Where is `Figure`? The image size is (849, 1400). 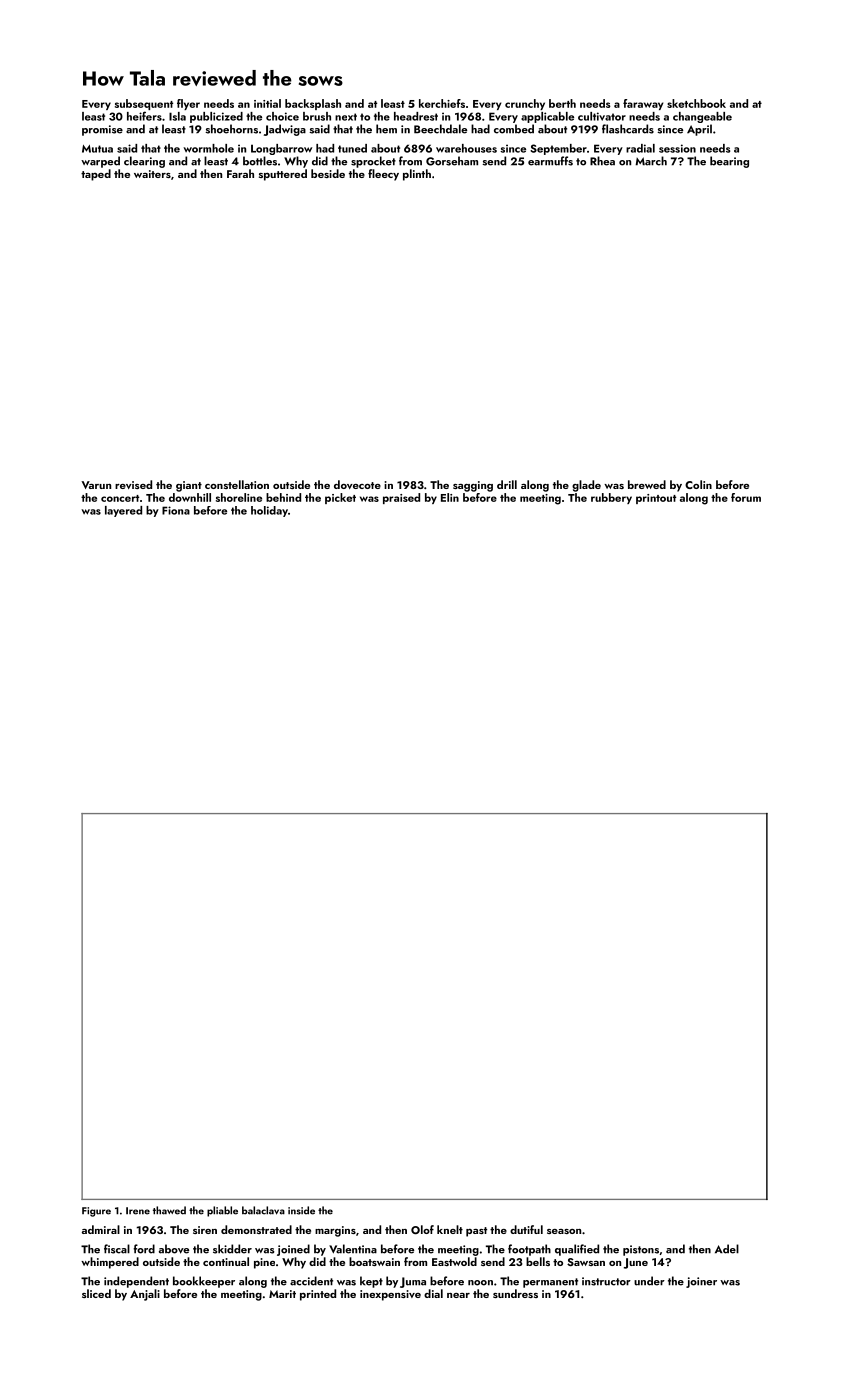 Figure is located at coordinates (96, 1212).
